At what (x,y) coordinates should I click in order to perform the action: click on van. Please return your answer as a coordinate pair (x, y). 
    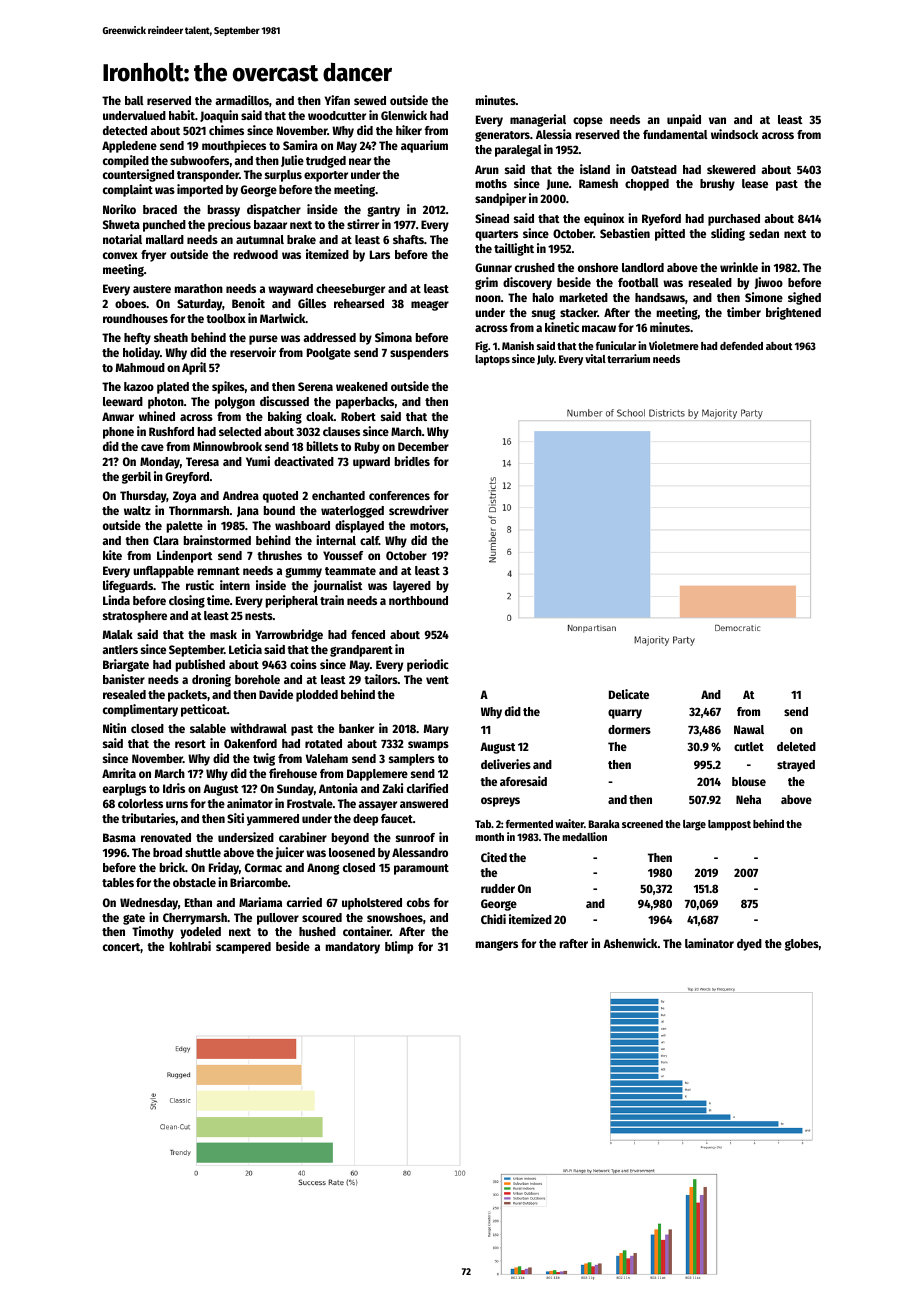
    Looking at the image, I should click on (717, 120).
